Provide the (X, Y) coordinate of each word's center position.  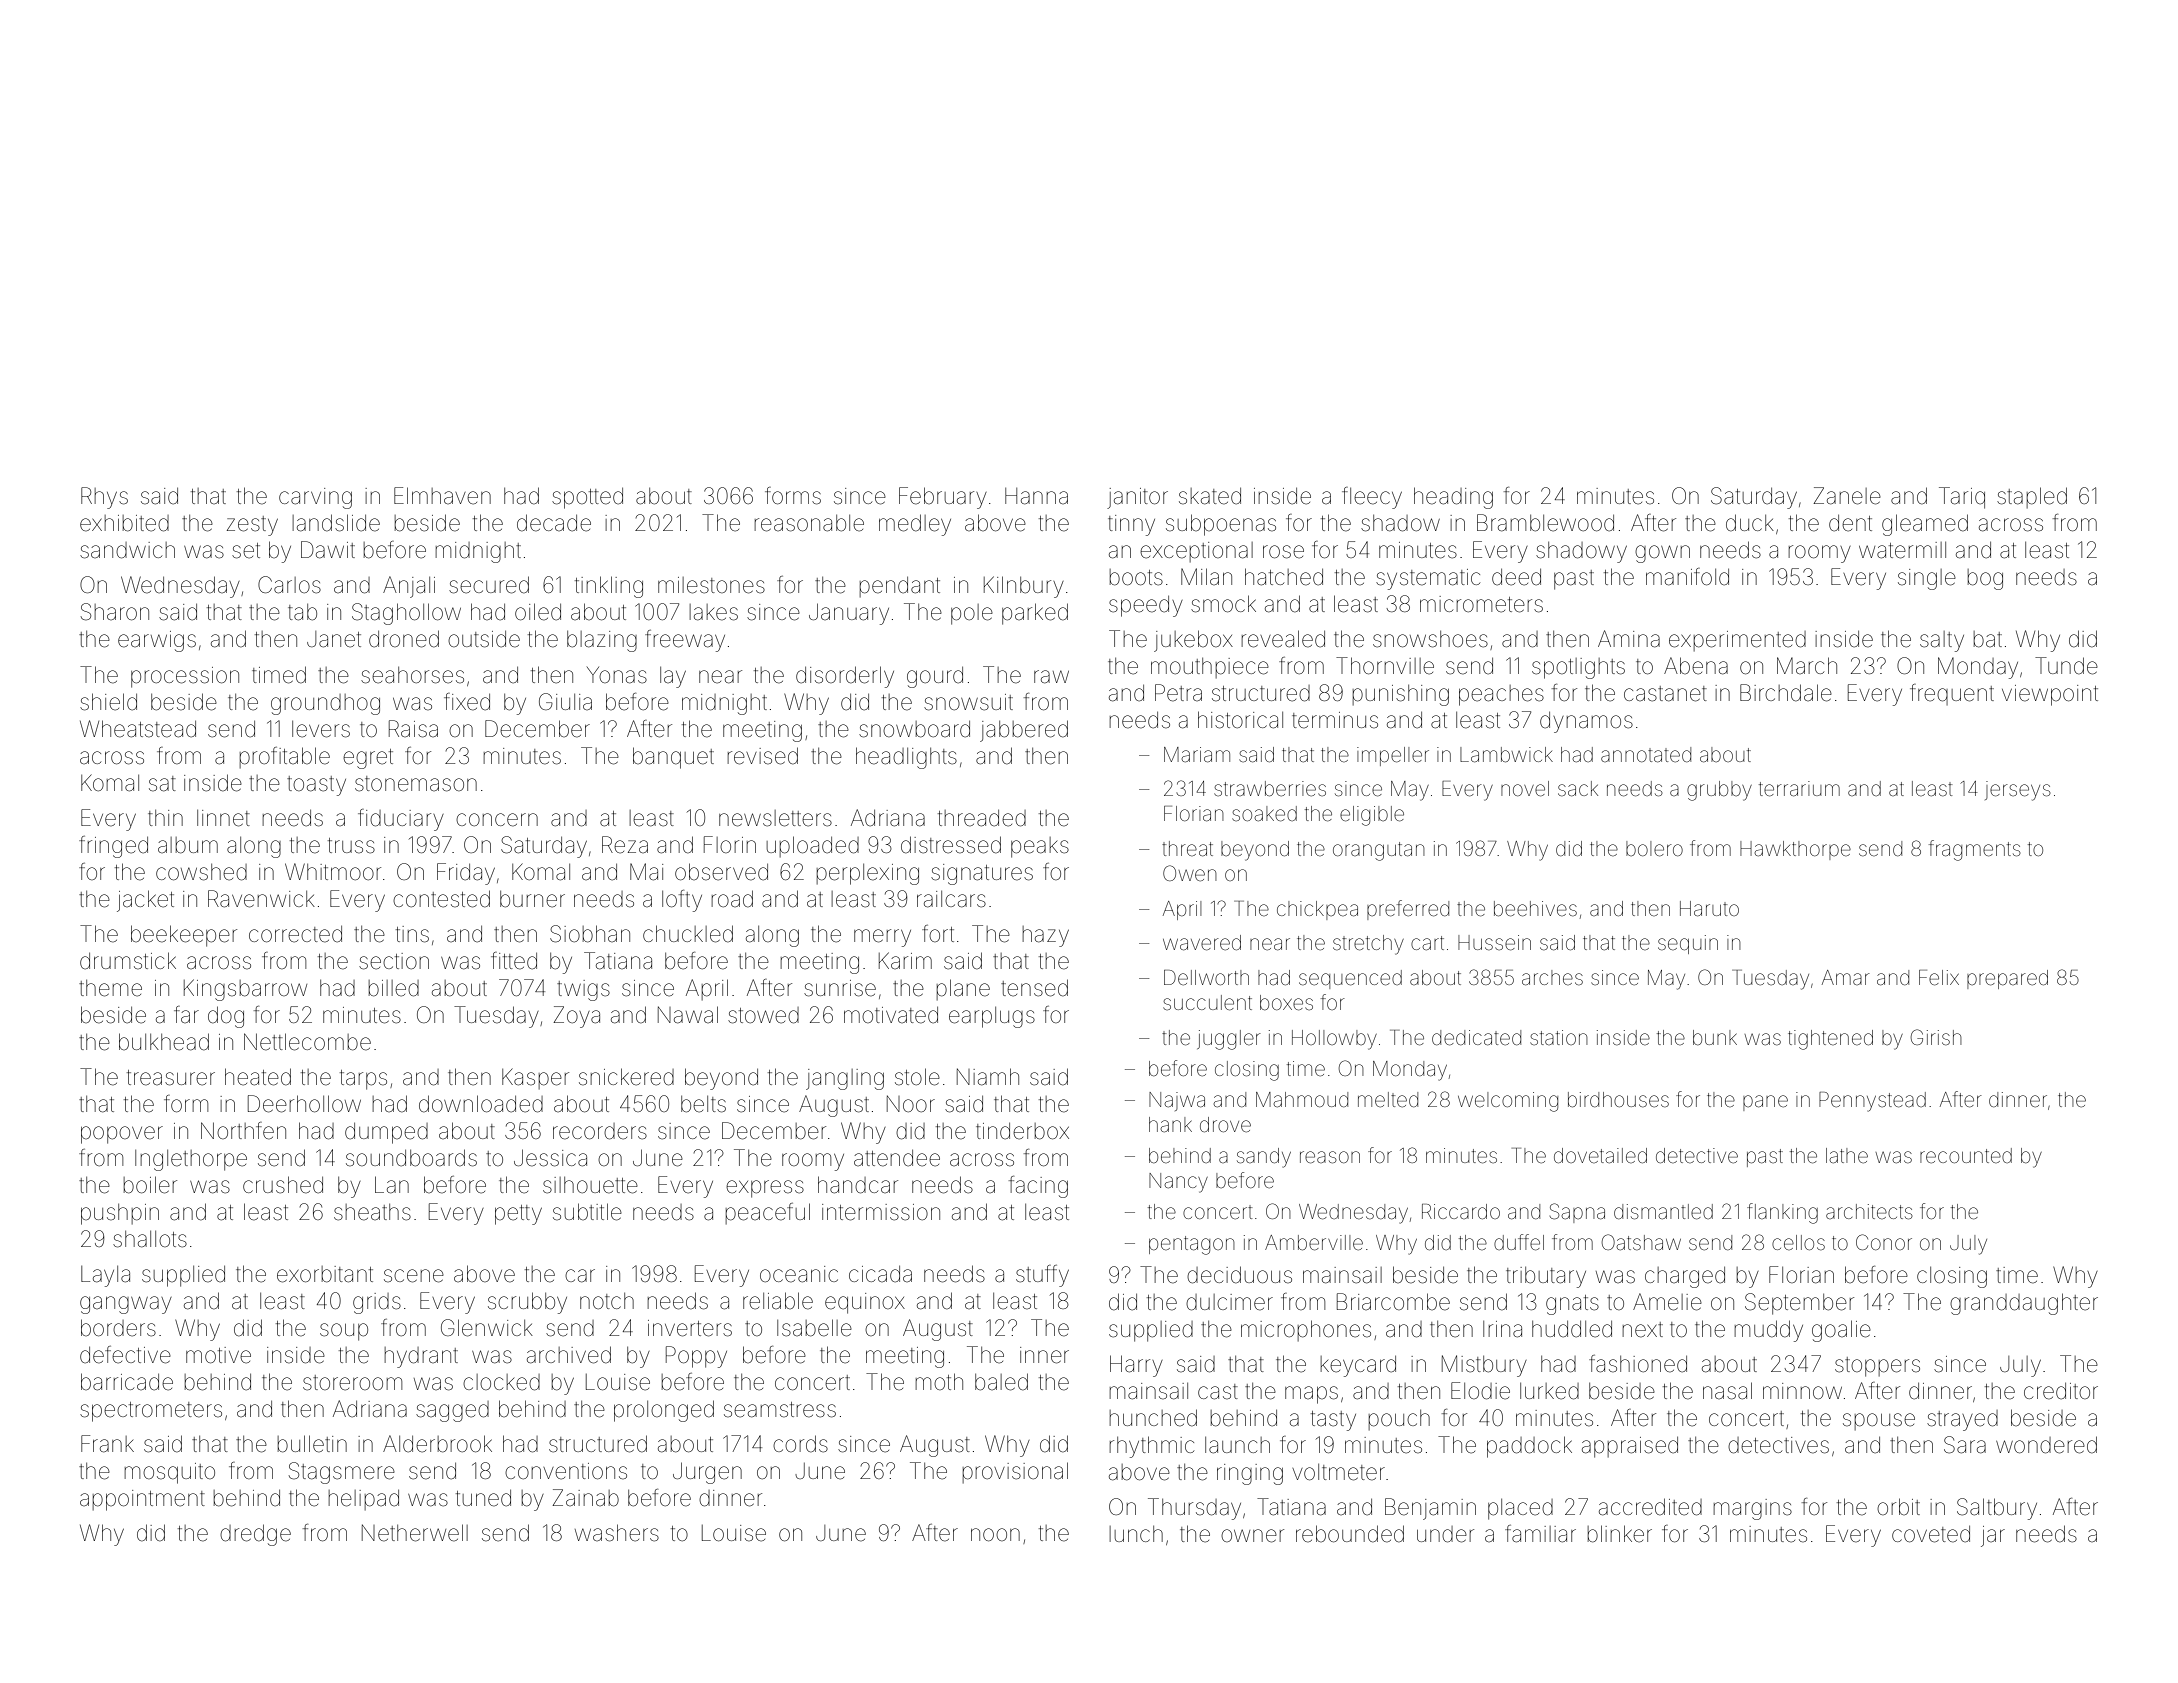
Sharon (115, 612)
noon (995, 1534)
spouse (1879, 1421)
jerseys (2018, 791)
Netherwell (415, 1533)
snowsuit (968, 702)
